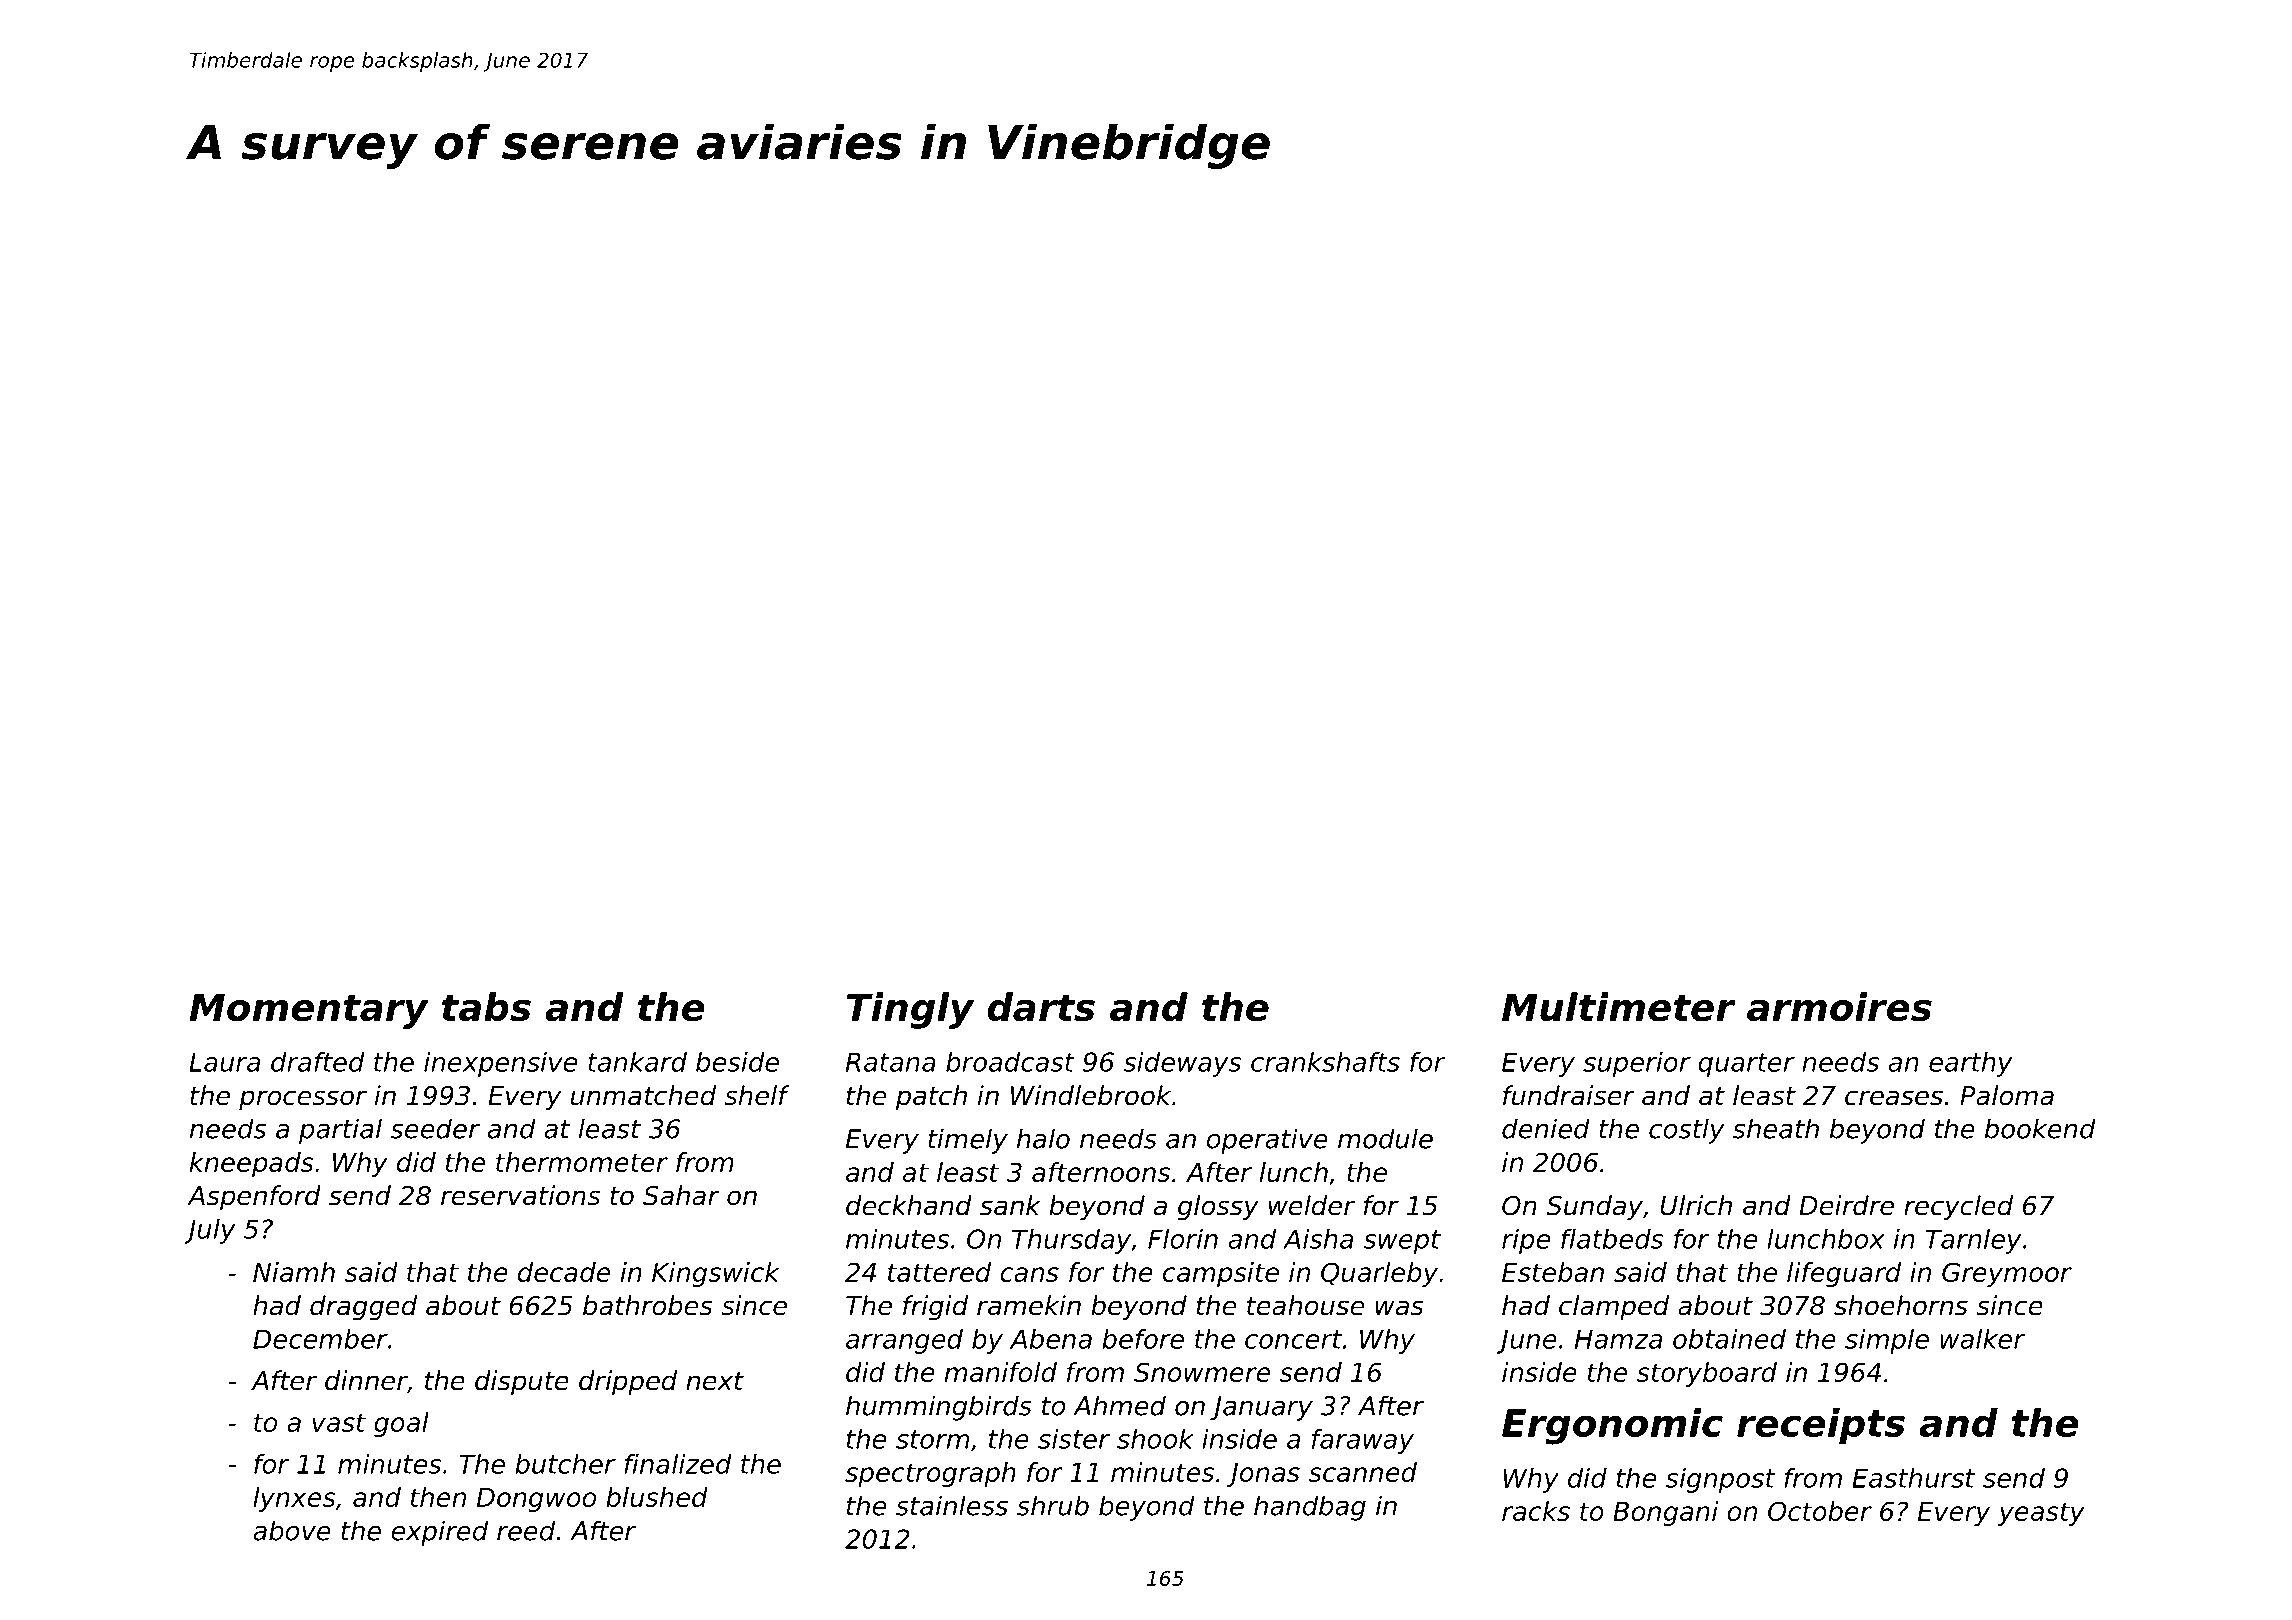 This screenshot has height=1620, width=2292. What do you see at coordinates (930, 1474) in the screenshot?
I see `spectrograph` at bounding box center [930, 1474].
